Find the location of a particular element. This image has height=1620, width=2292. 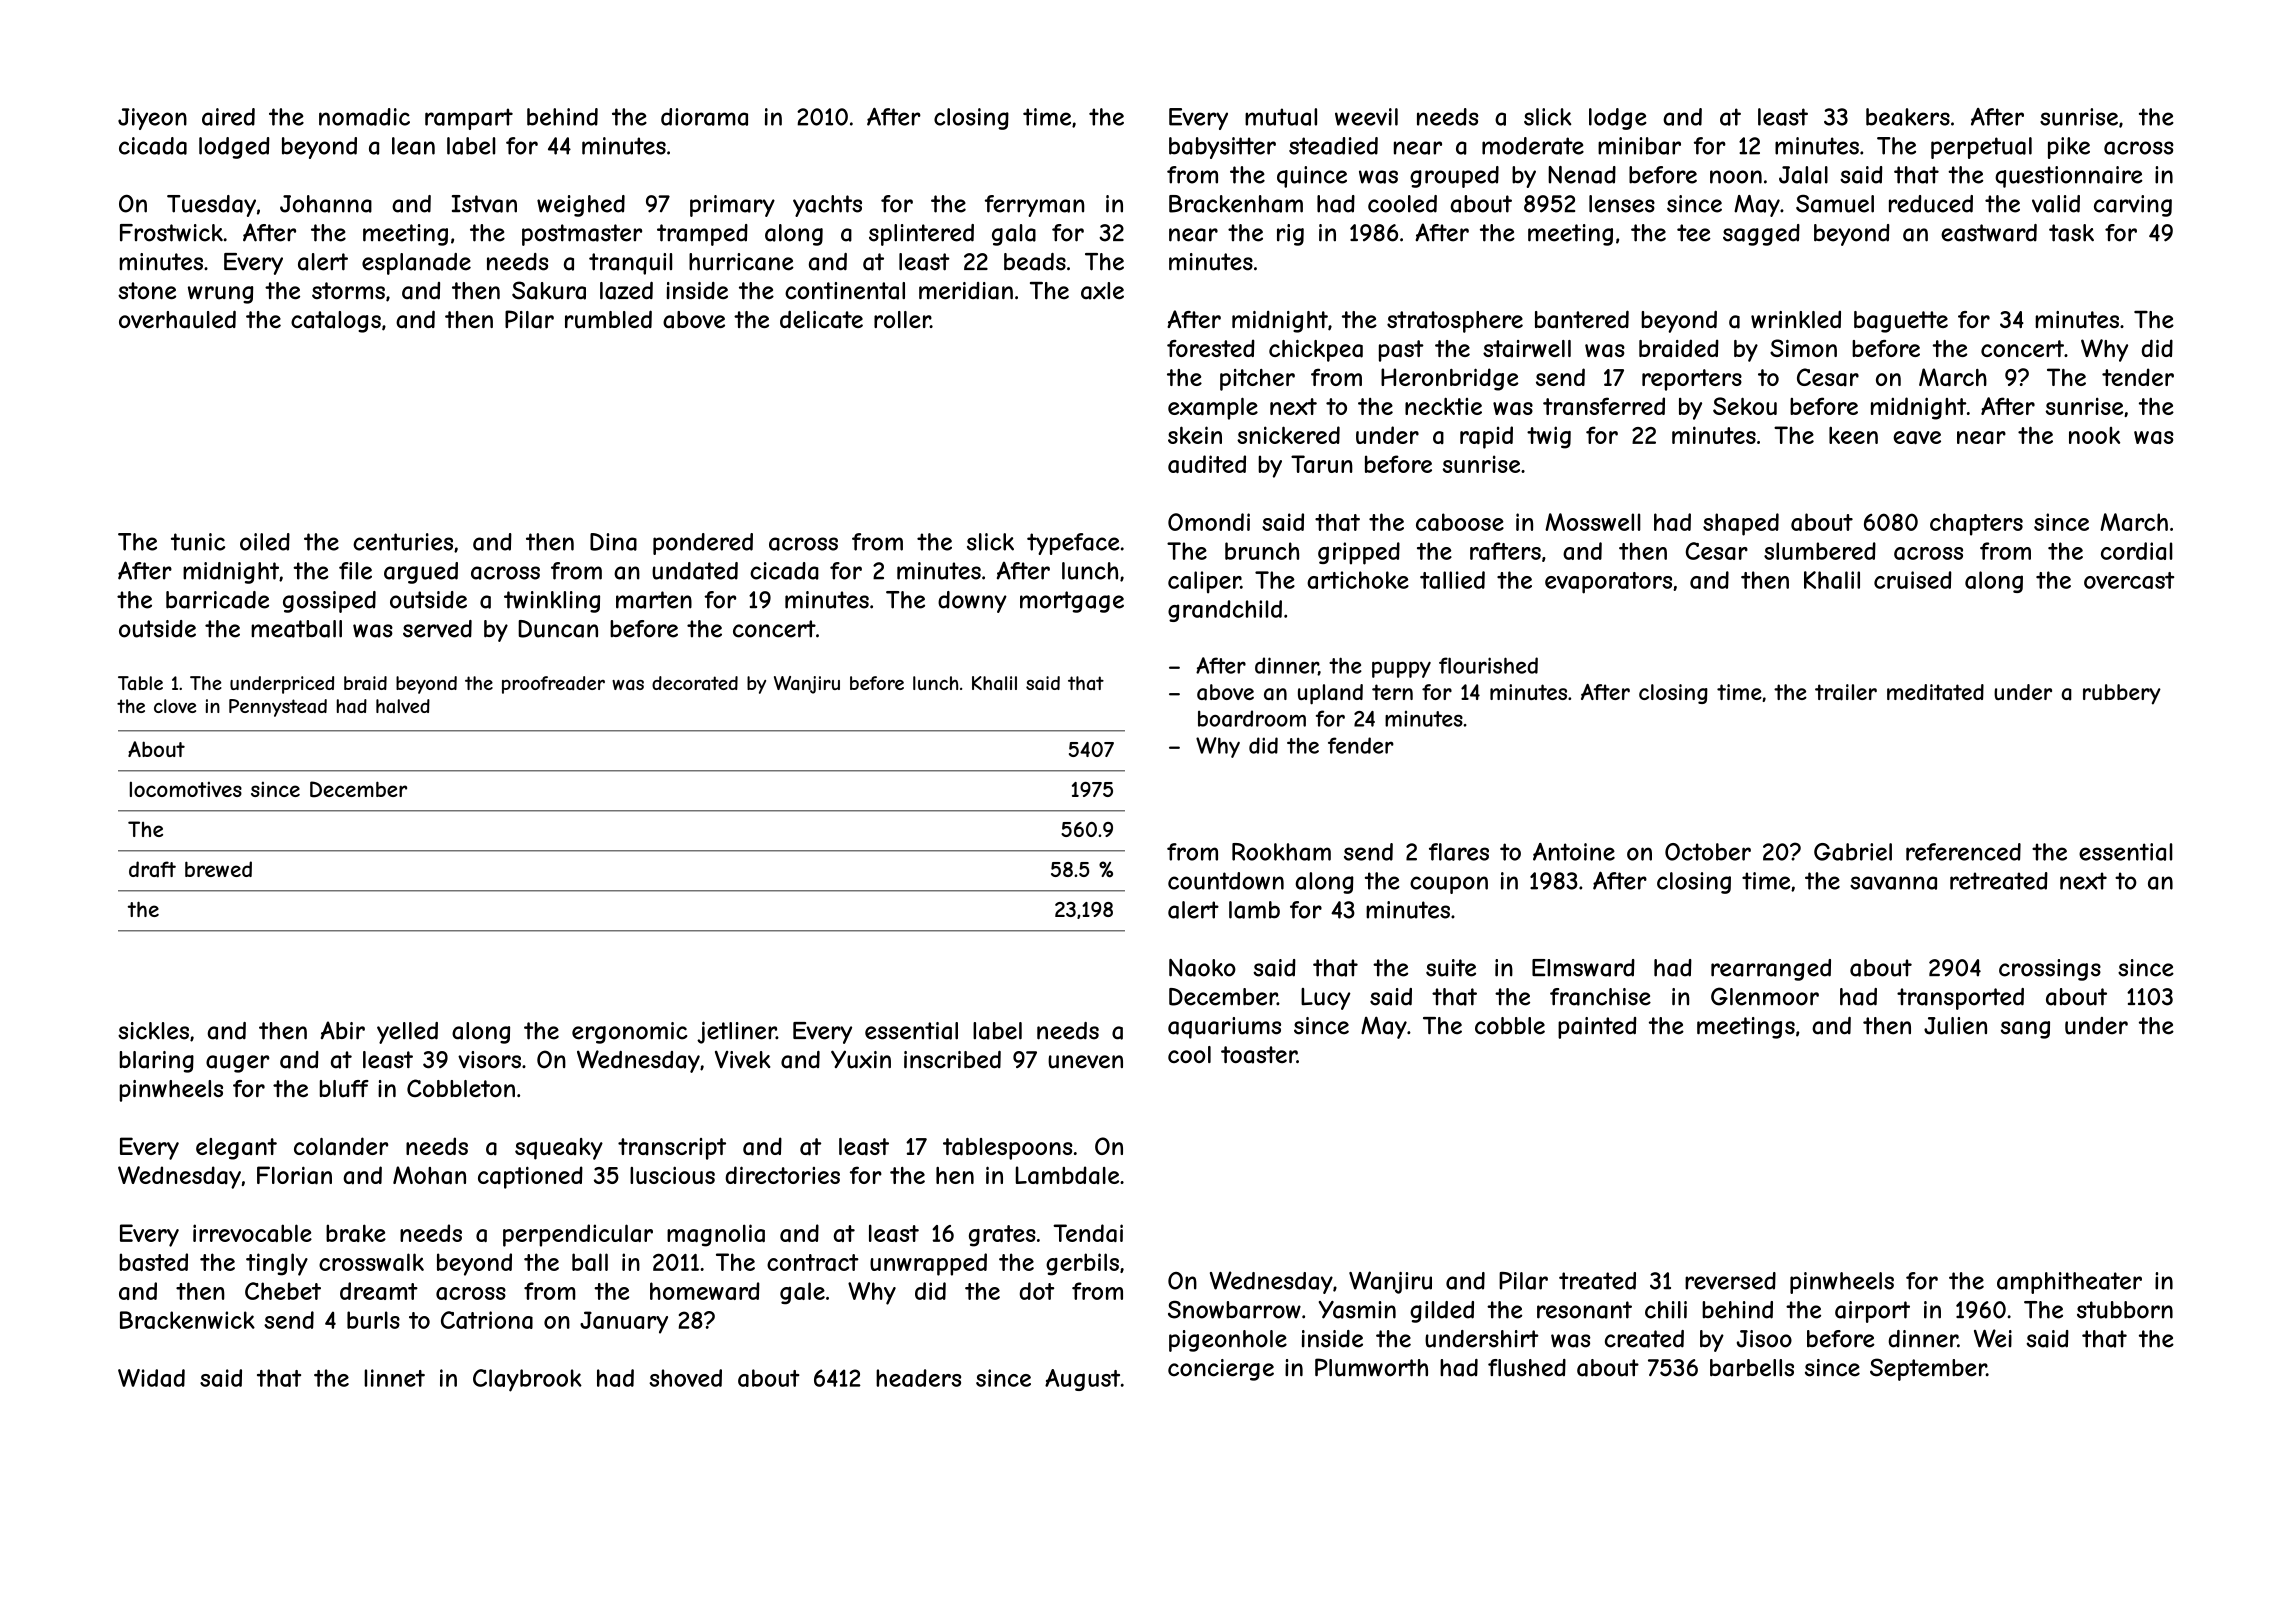

referenced is located at coordinates (1963, 852).
